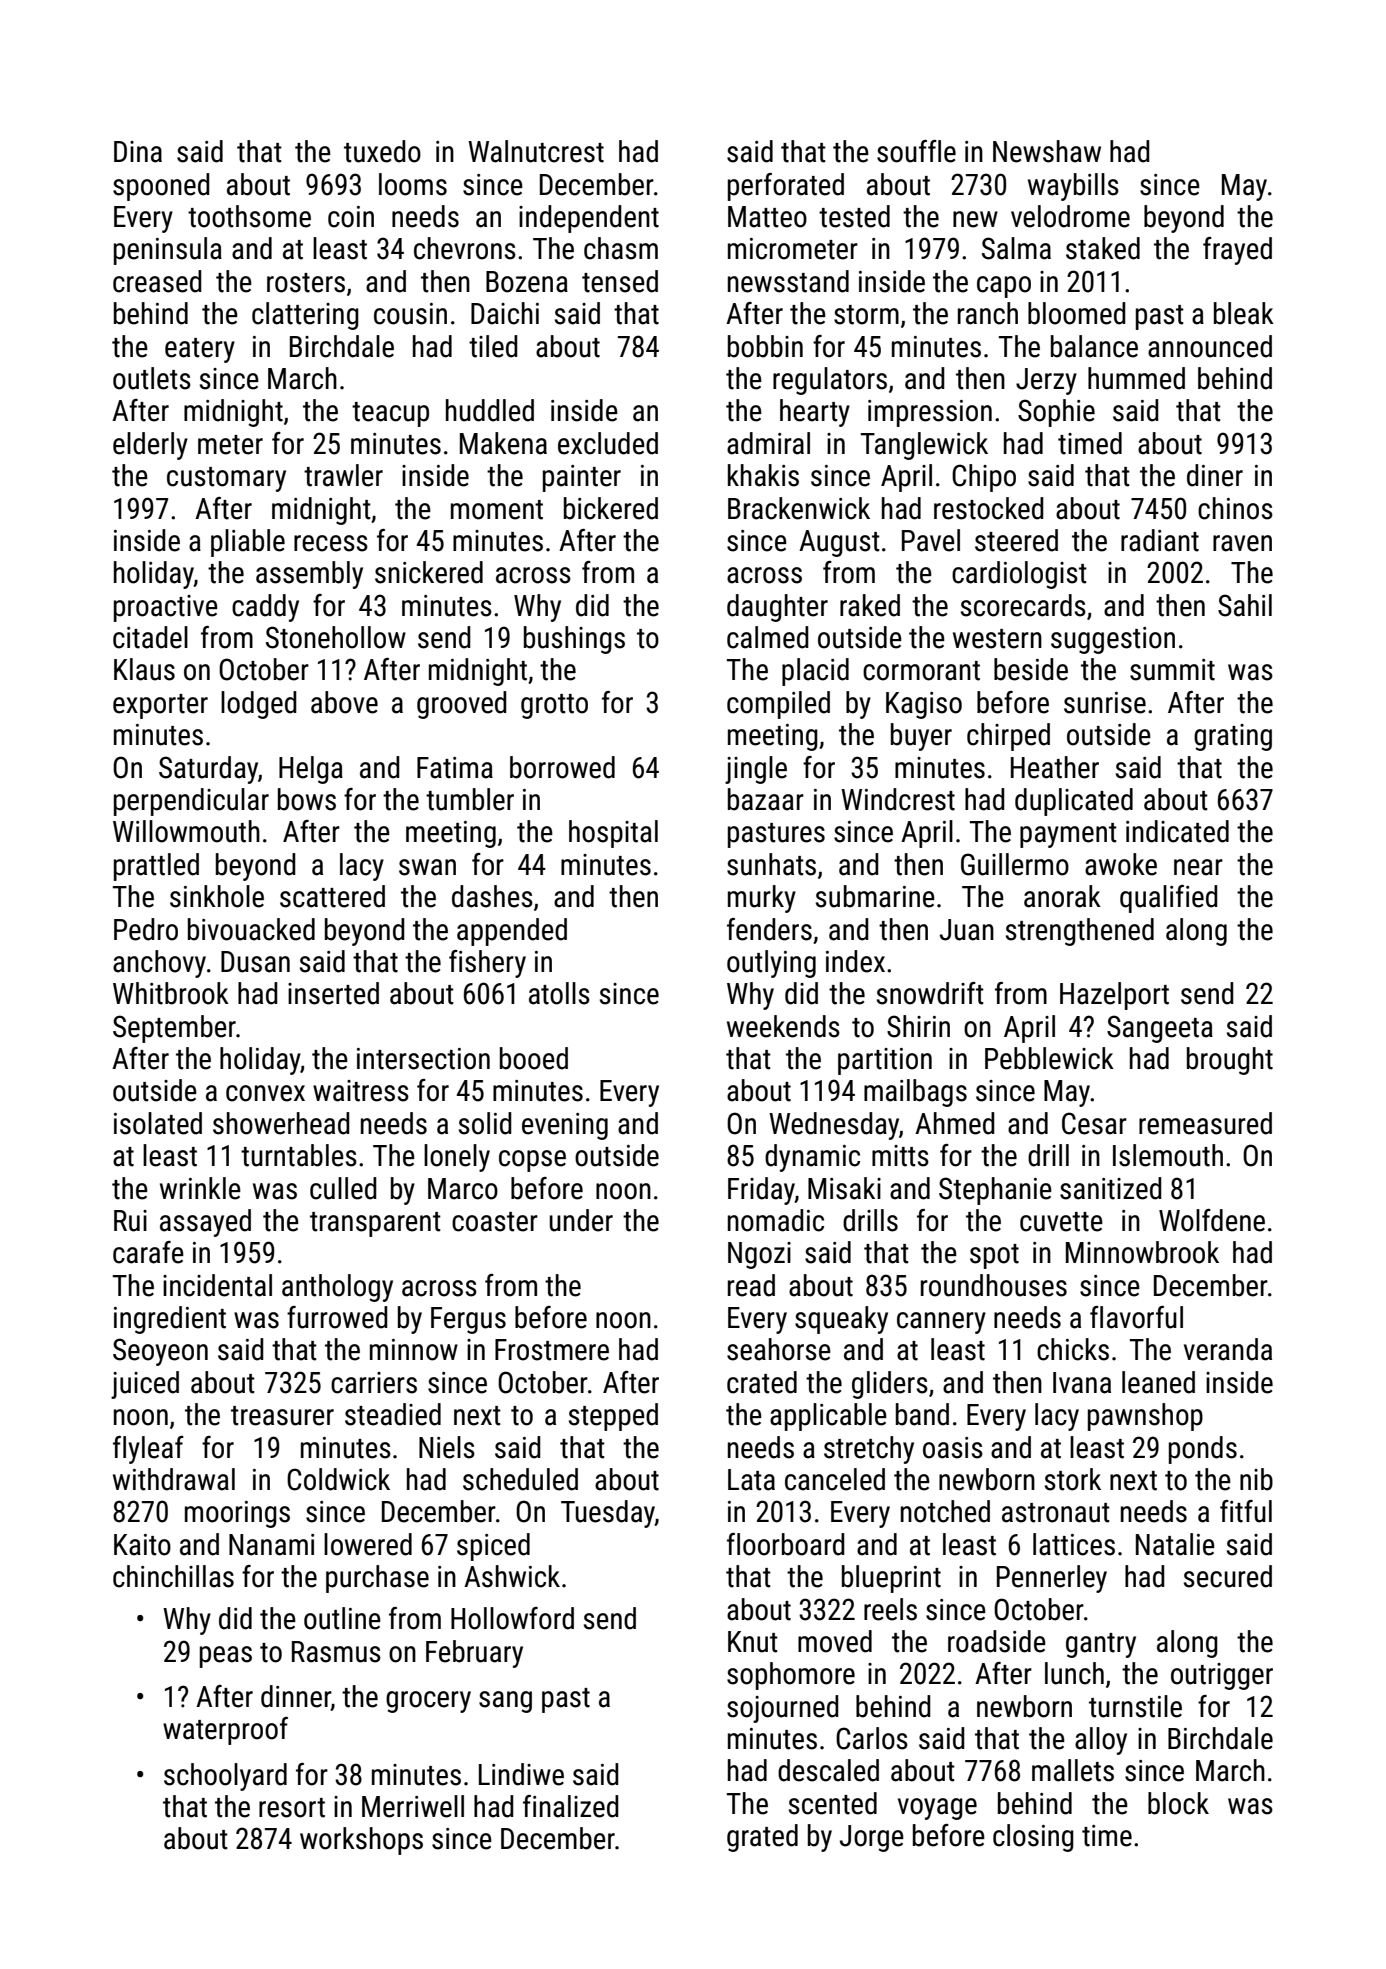  I want to click on oasis, so click(953, 1448).
